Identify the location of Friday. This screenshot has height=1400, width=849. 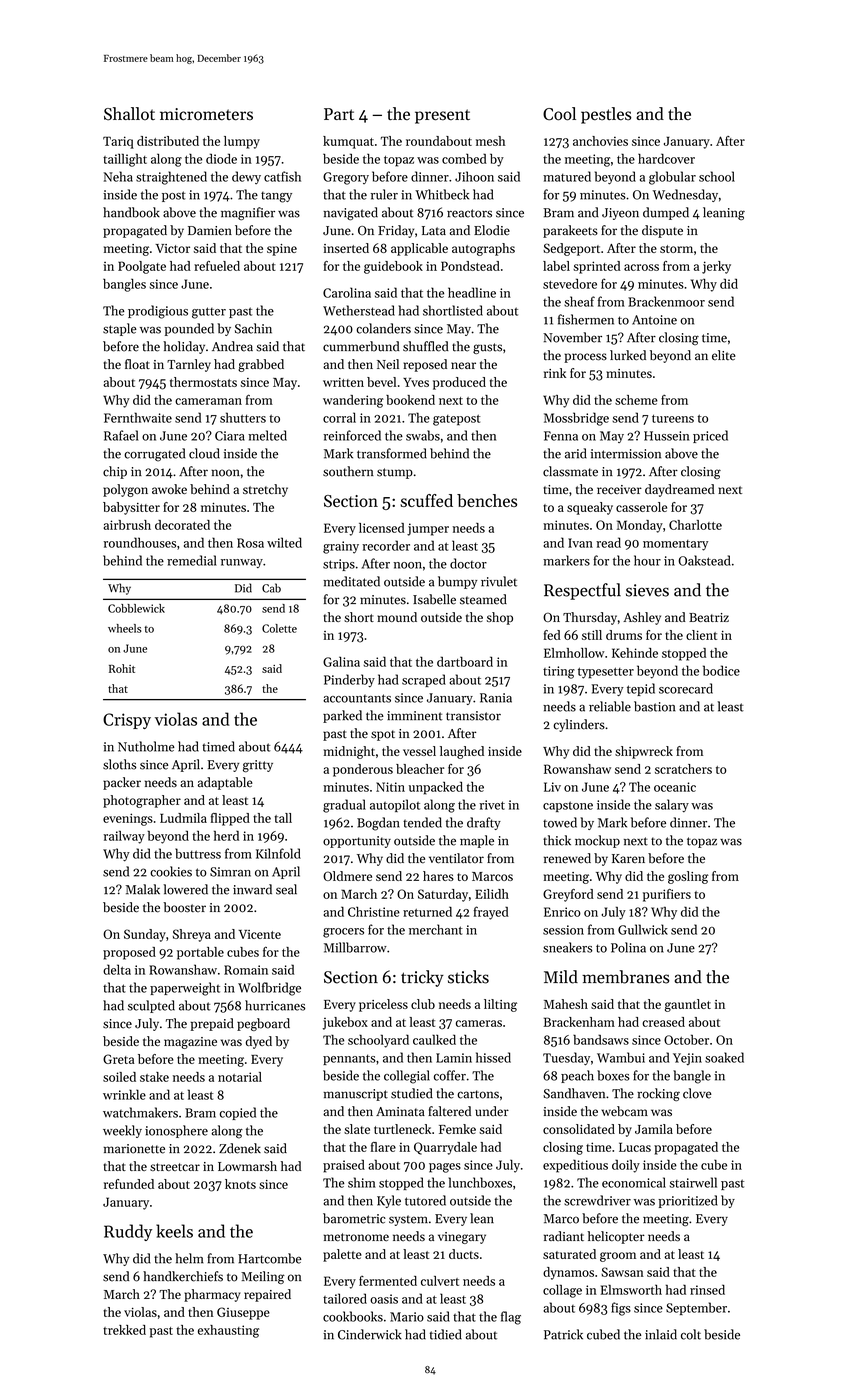
(396, 231).
